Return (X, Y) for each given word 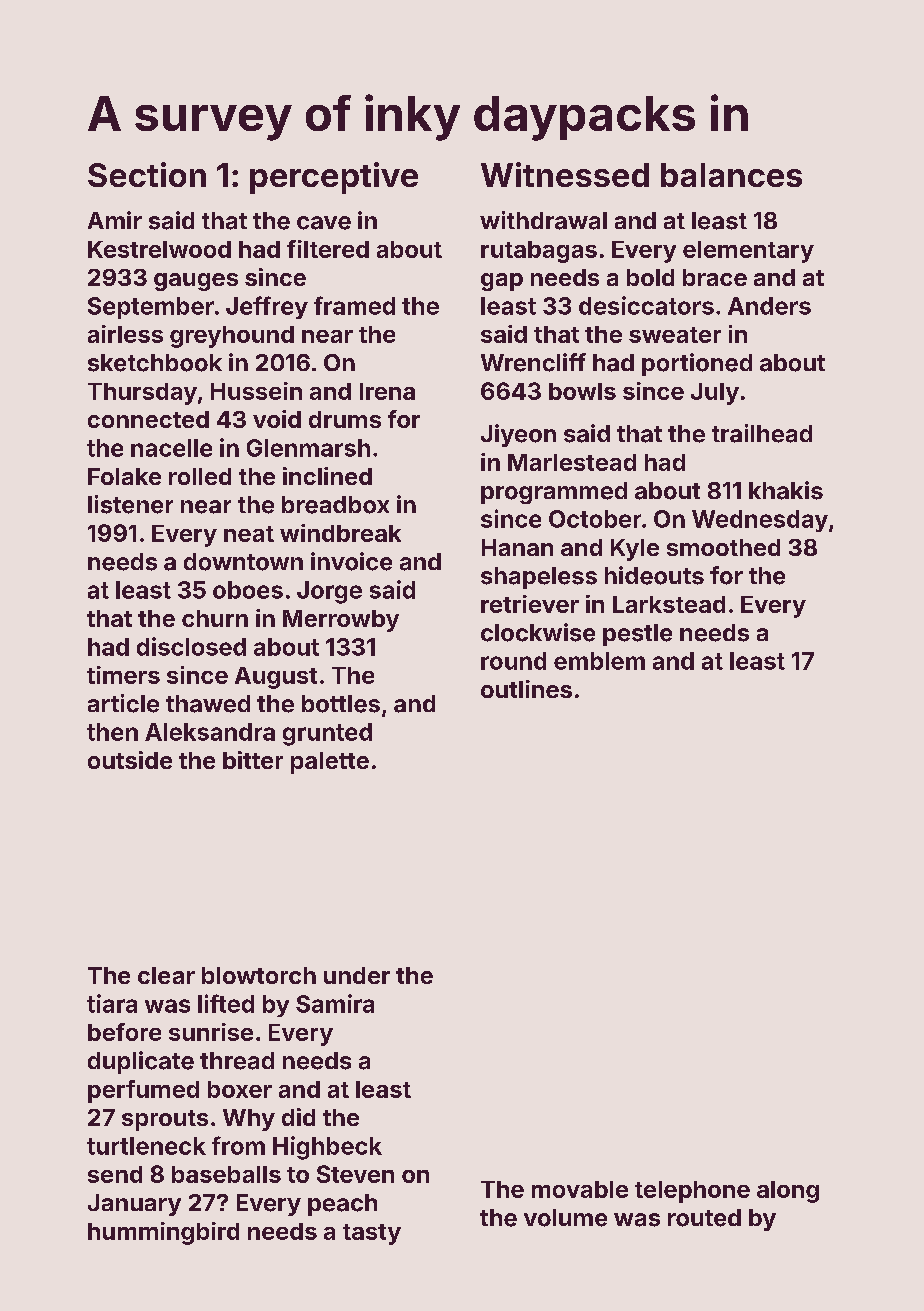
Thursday (142, 394)
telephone (692, 1192)
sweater (675, 335)
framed (354, 305)
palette (330, 763)
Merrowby (341, 621)
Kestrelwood (159, 249)
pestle (637, 635)
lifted (226, 1003)
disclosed (191, 646)
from (238, 1145)
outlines (526, 689)
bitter (253, 760)
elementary (748, 252)
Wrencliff (533, 362)
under (357, 975)
